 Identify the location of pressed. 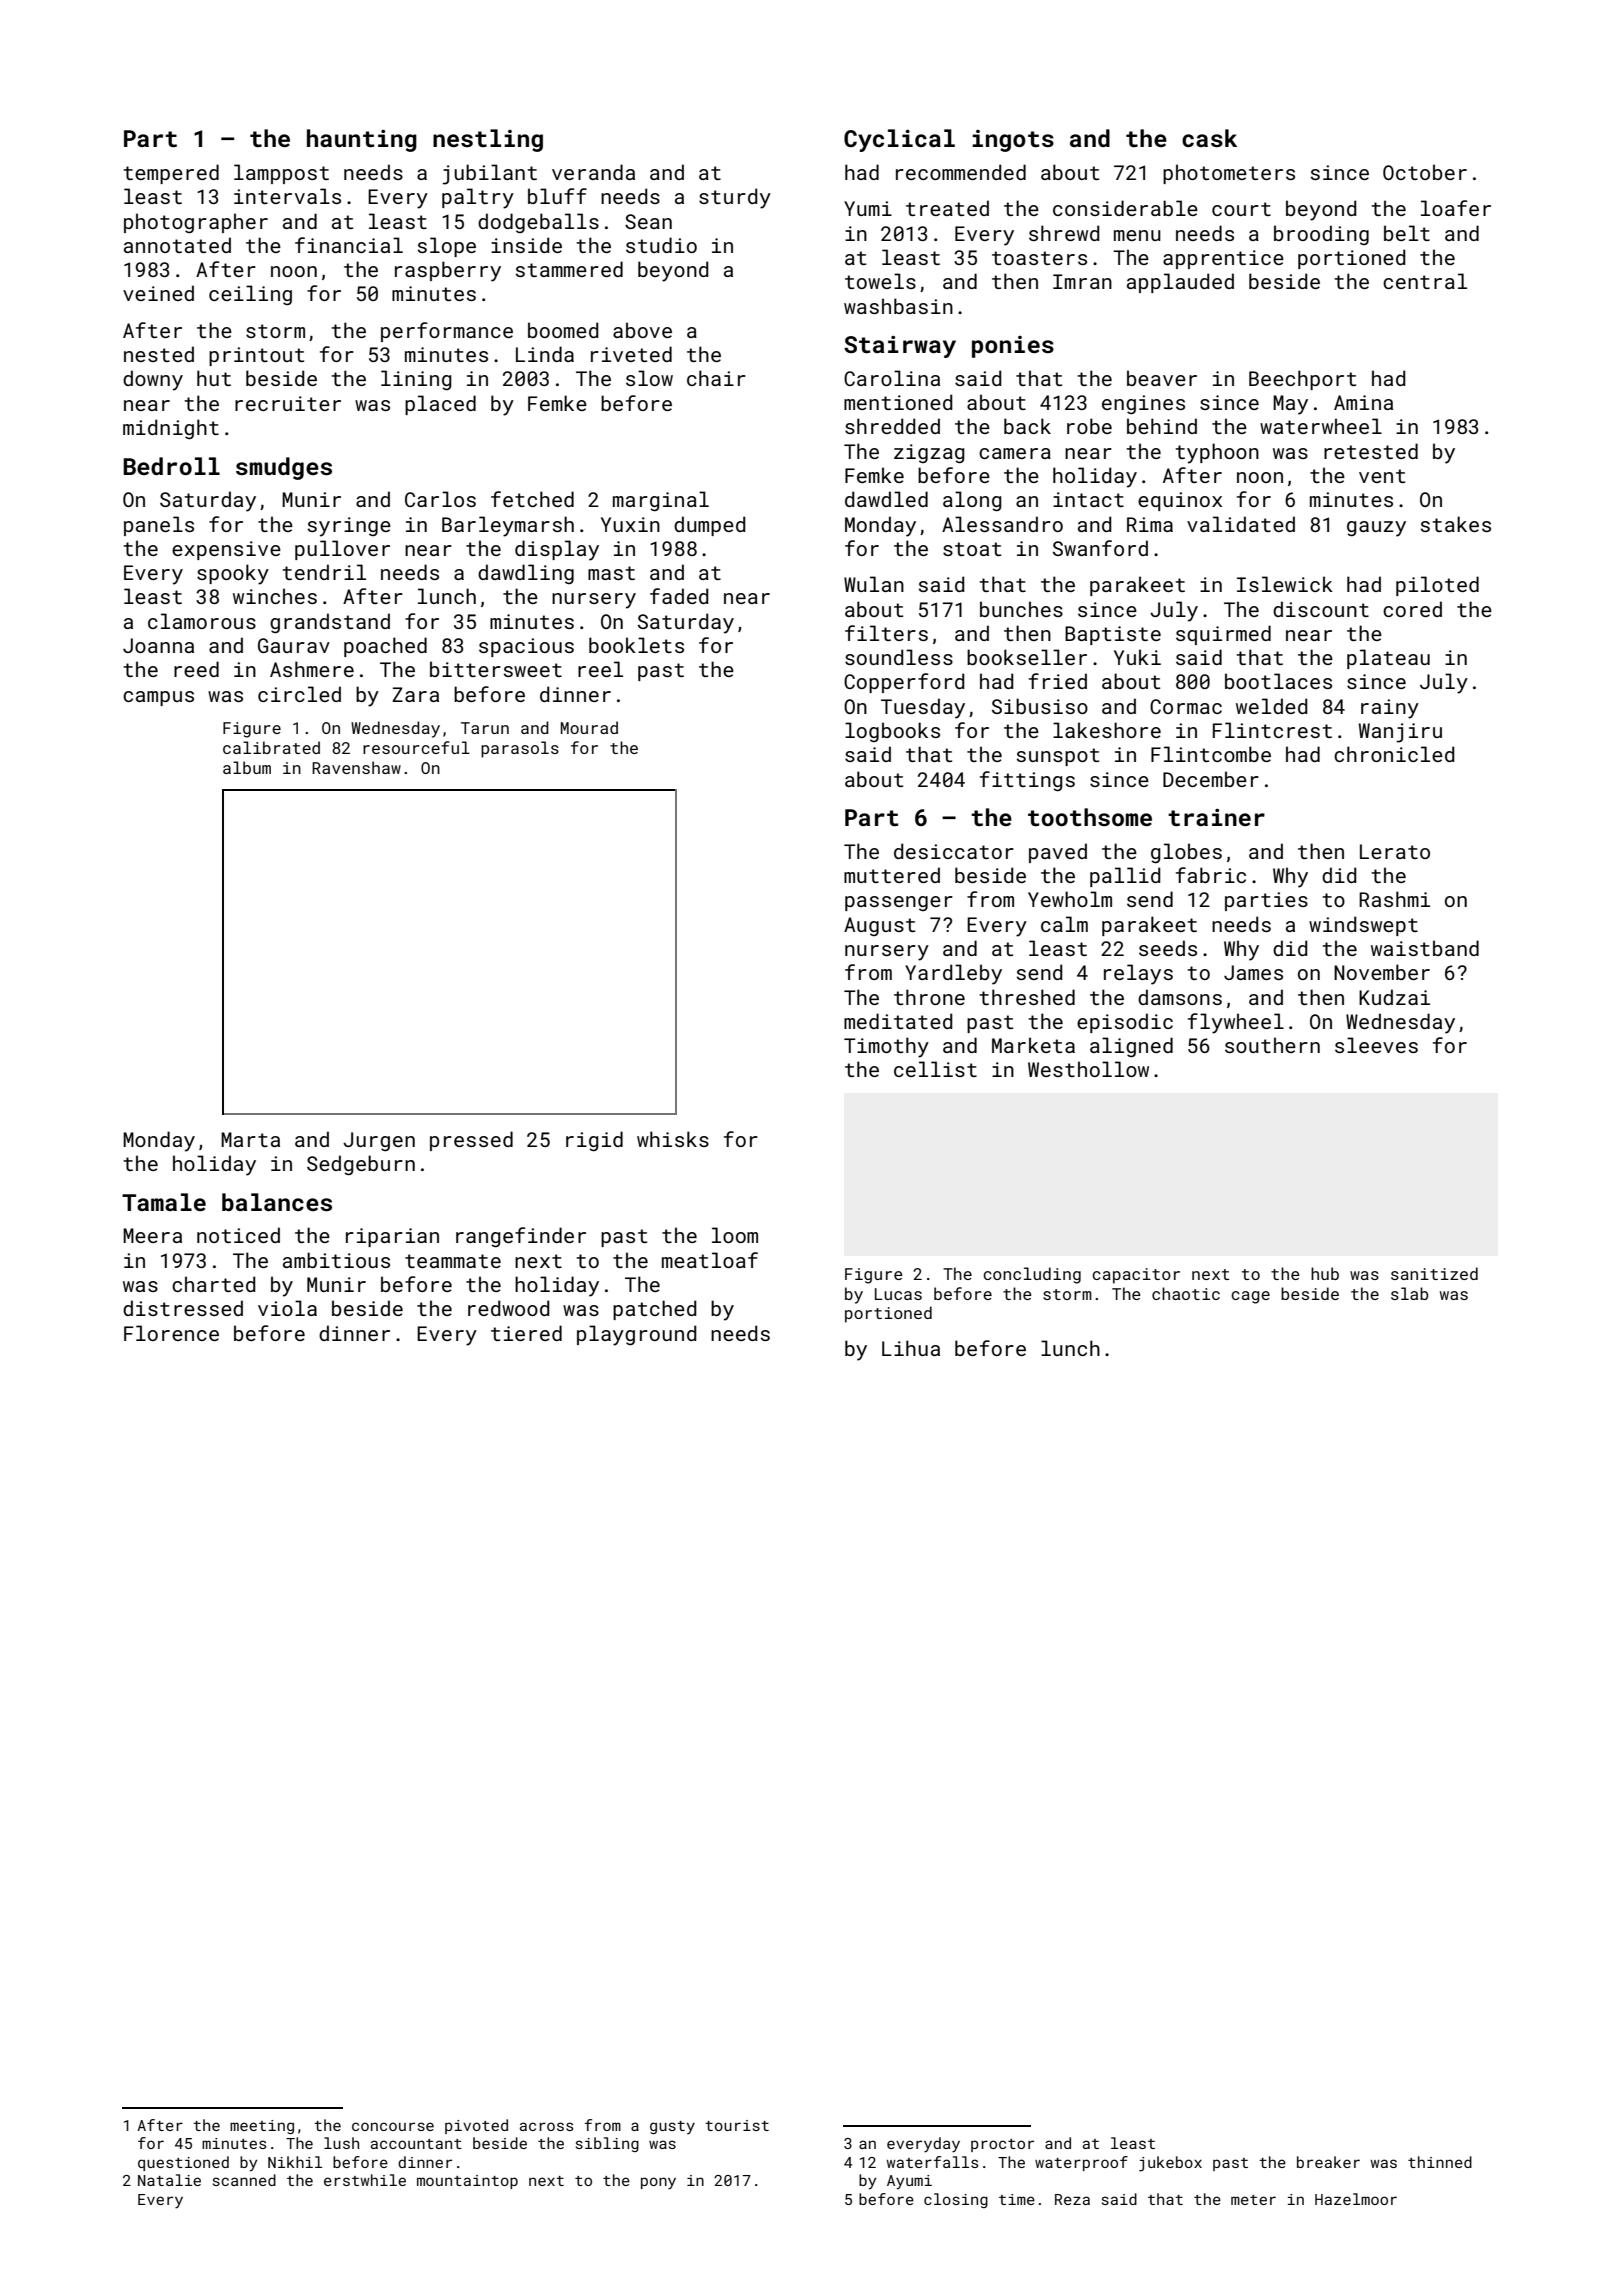
(471, 1141).
